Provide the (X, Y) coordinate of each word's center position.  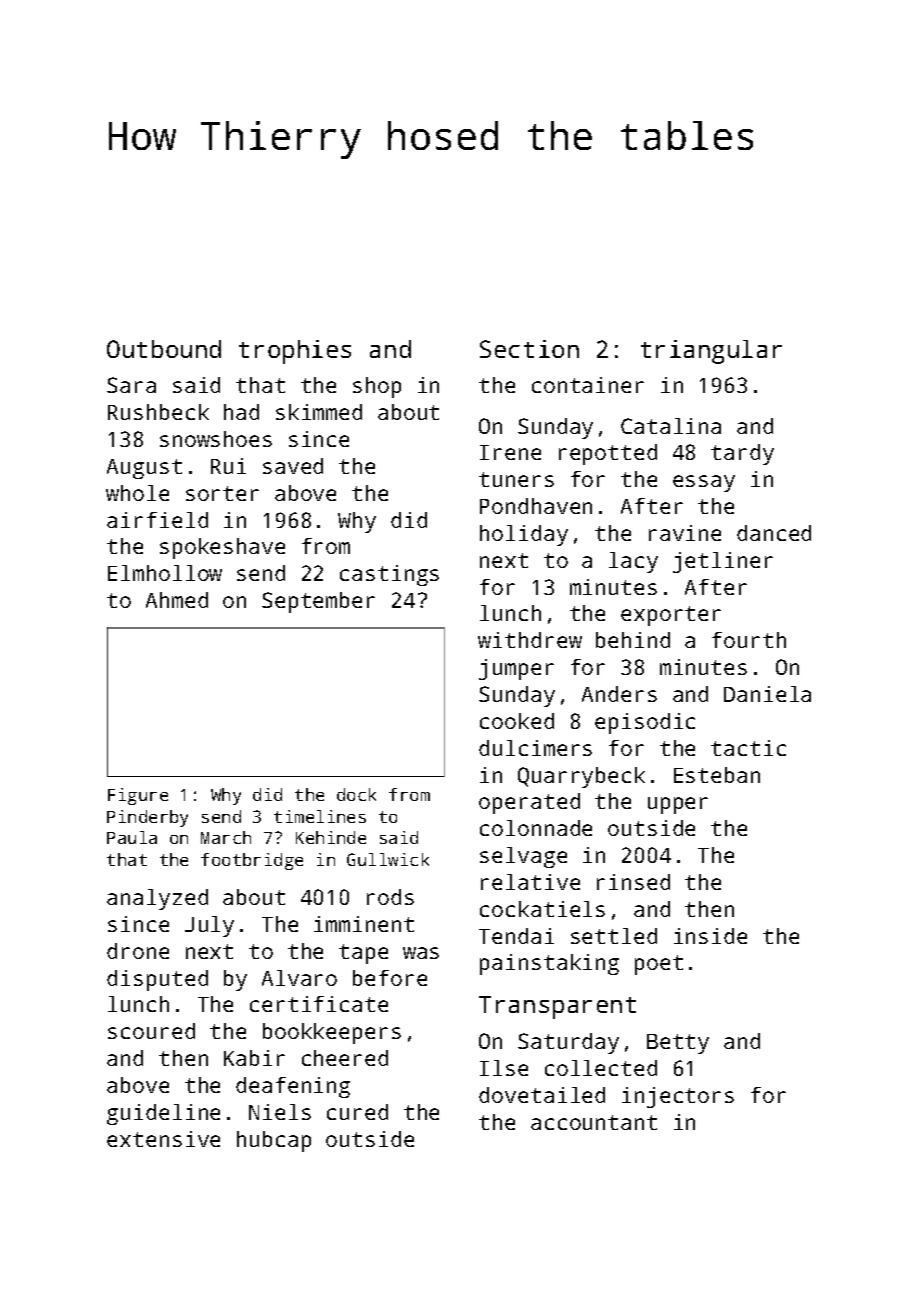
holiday (524, 535)
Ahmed (177, 600)
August (144, 469)
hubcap (274, 1141)
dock (356, 794)
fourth (749, 640)
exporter (671, 616)
